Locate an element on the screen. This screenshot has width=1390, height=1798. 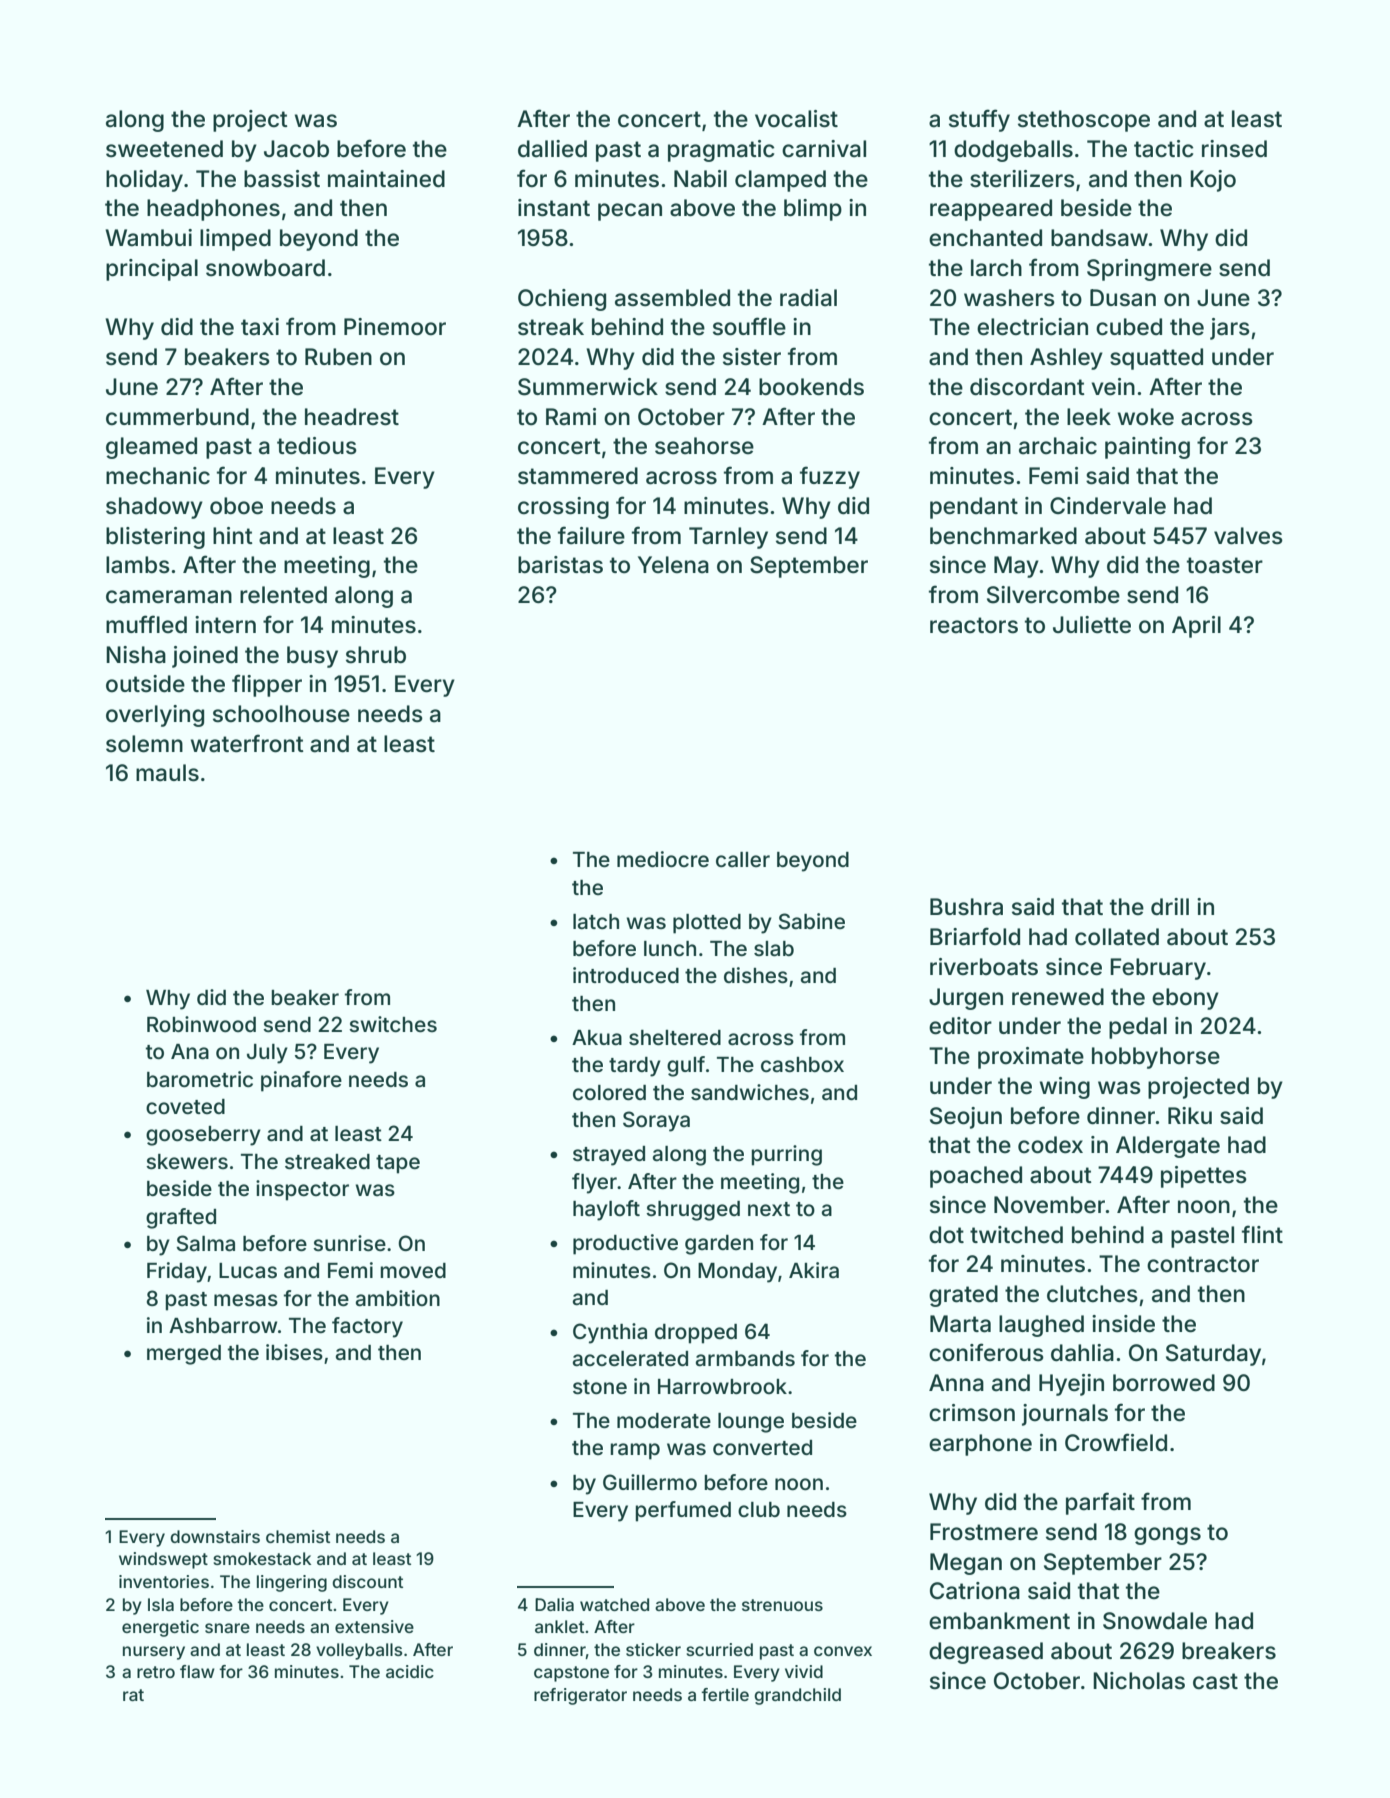
moderate is located at coordinates (664, 1420).
